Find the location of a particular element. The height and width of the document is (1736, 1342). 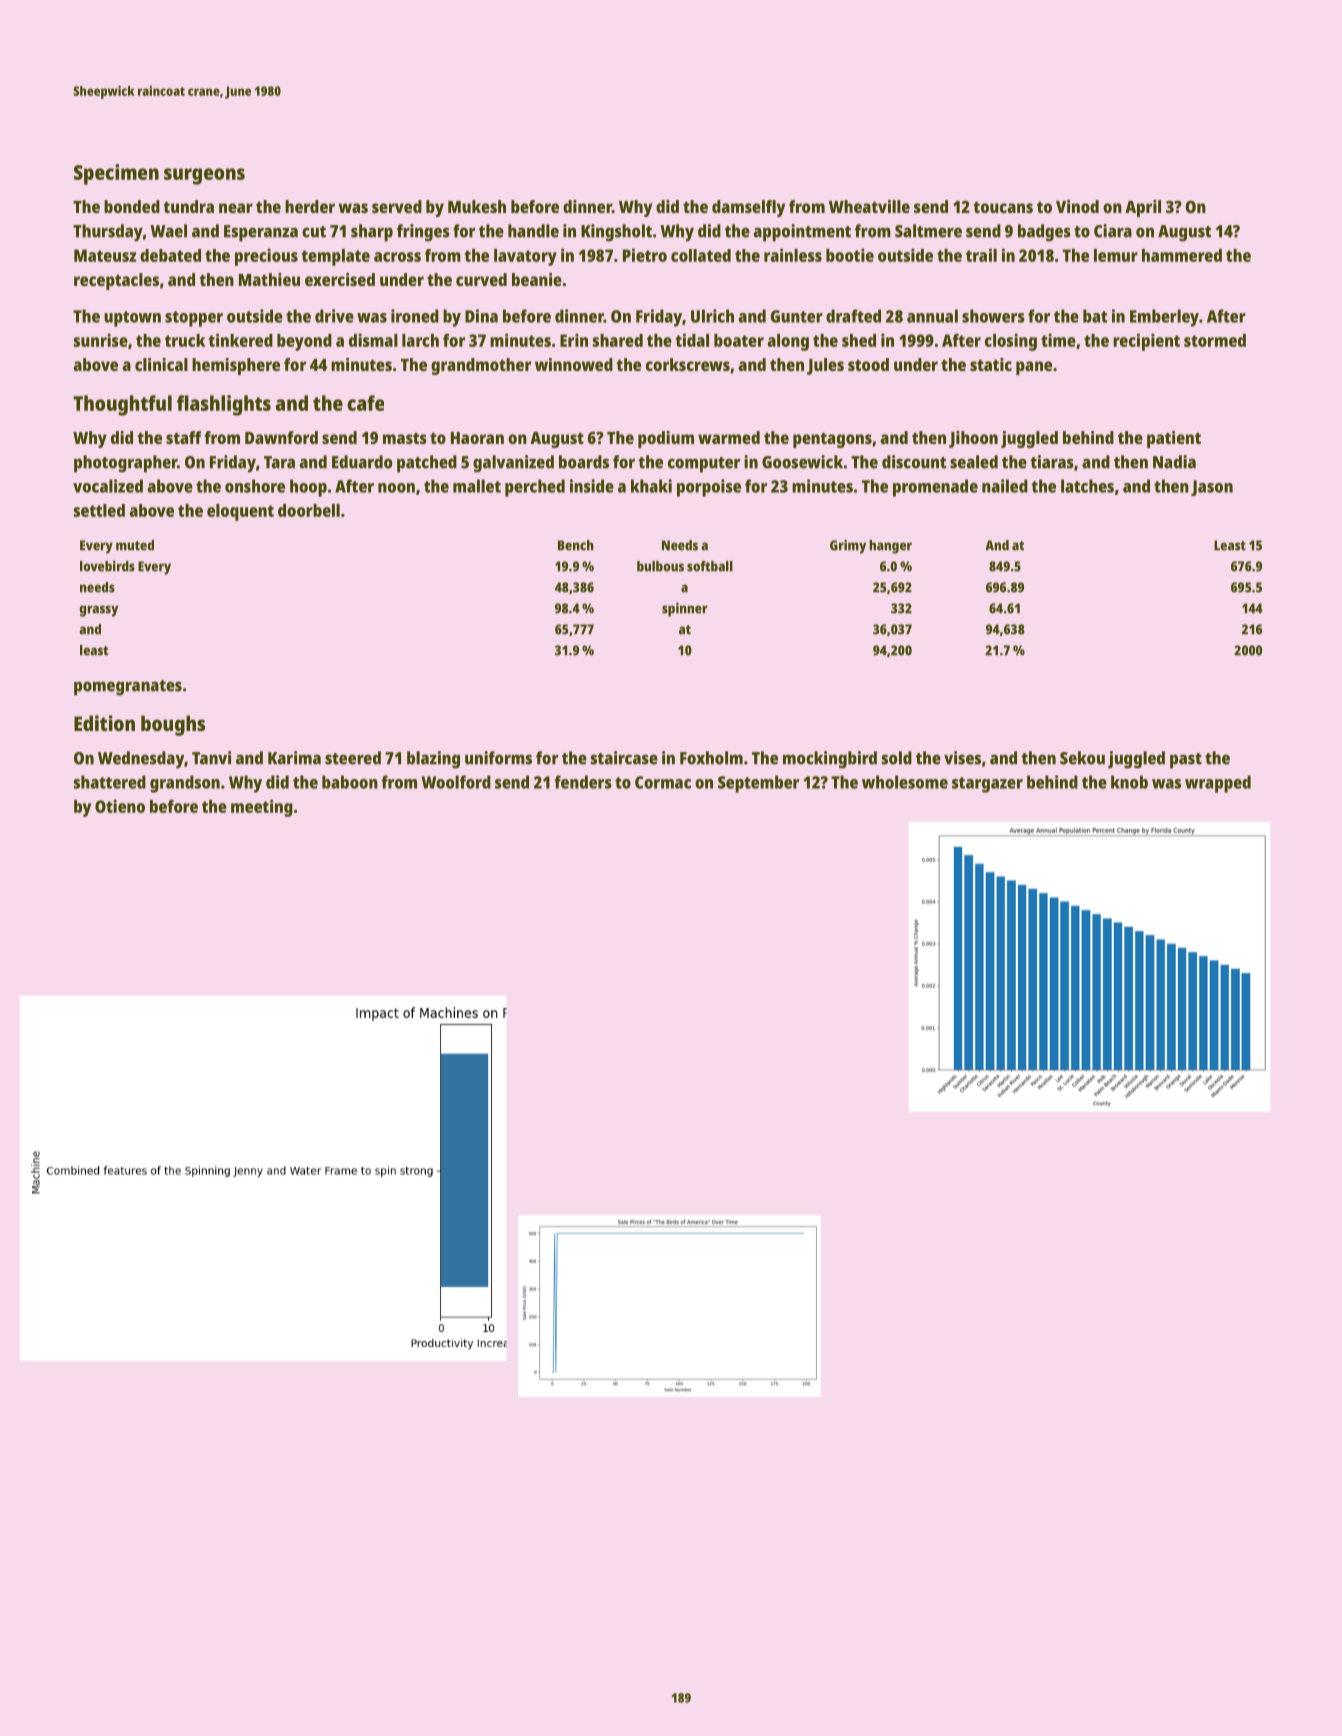

photographer is located at coordinates (125, 464).
